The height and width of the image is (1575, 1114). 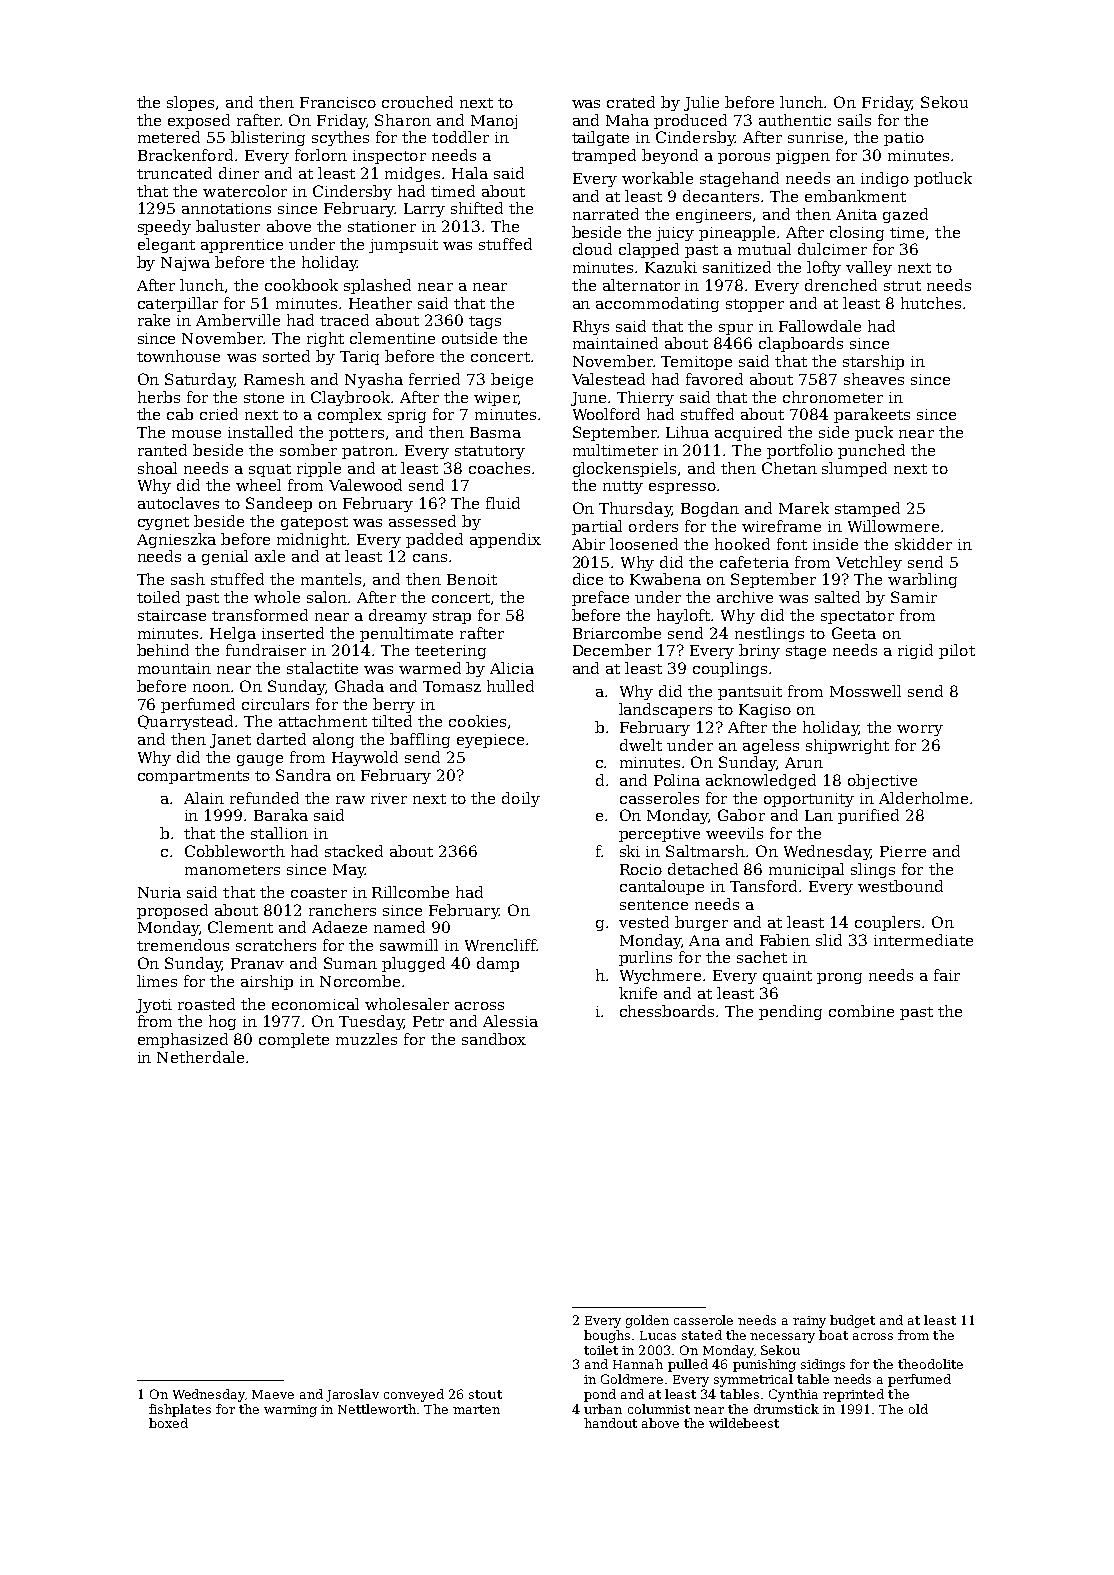 I want to click on patio, so click(x=904, y=139).
